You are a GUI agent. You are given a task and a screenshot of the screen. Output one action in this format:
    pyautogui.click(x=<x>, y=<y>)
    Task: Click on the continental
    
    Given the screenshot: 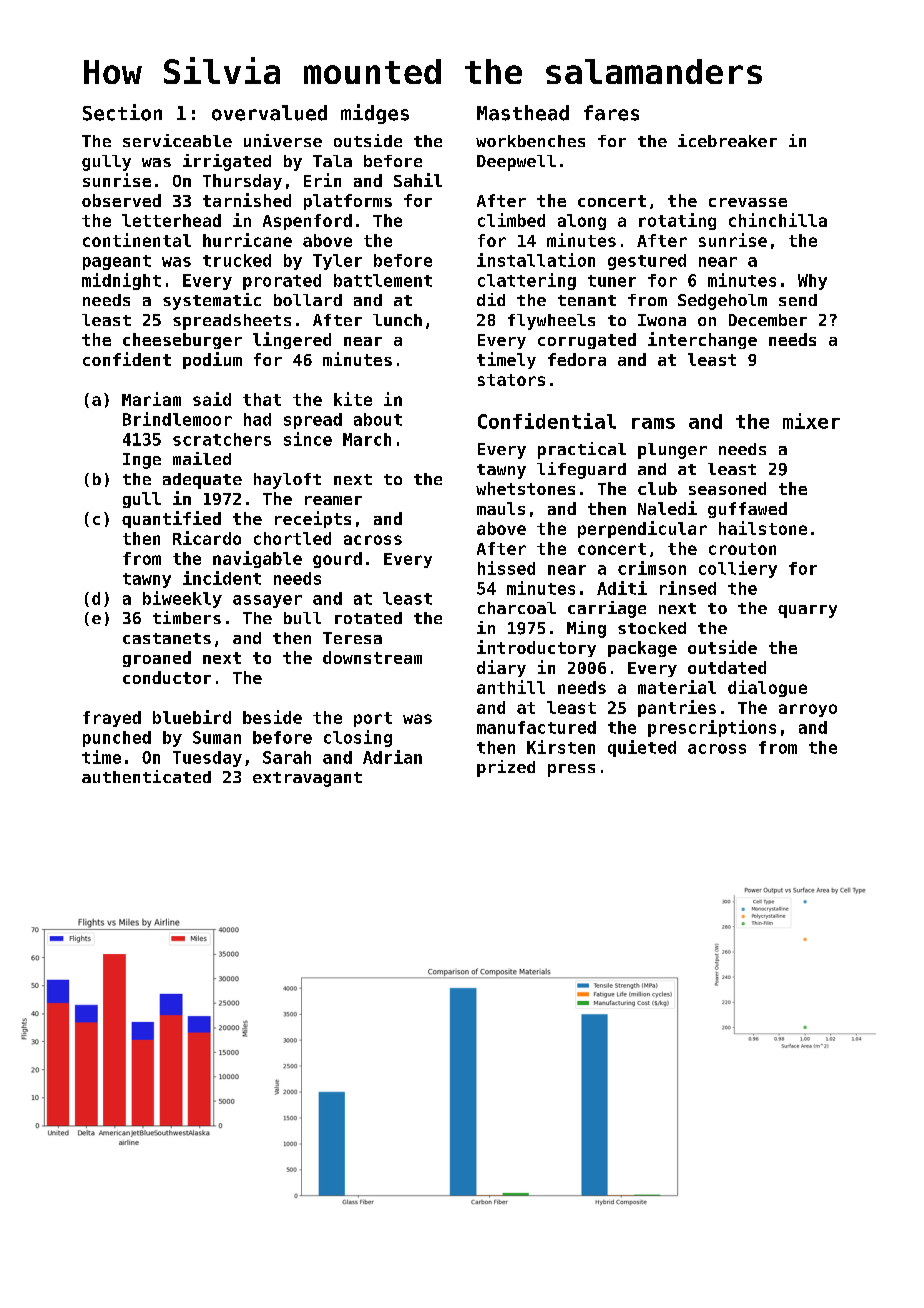 What is the action you would take?
    pyautogui.click(x=137, y=240)
